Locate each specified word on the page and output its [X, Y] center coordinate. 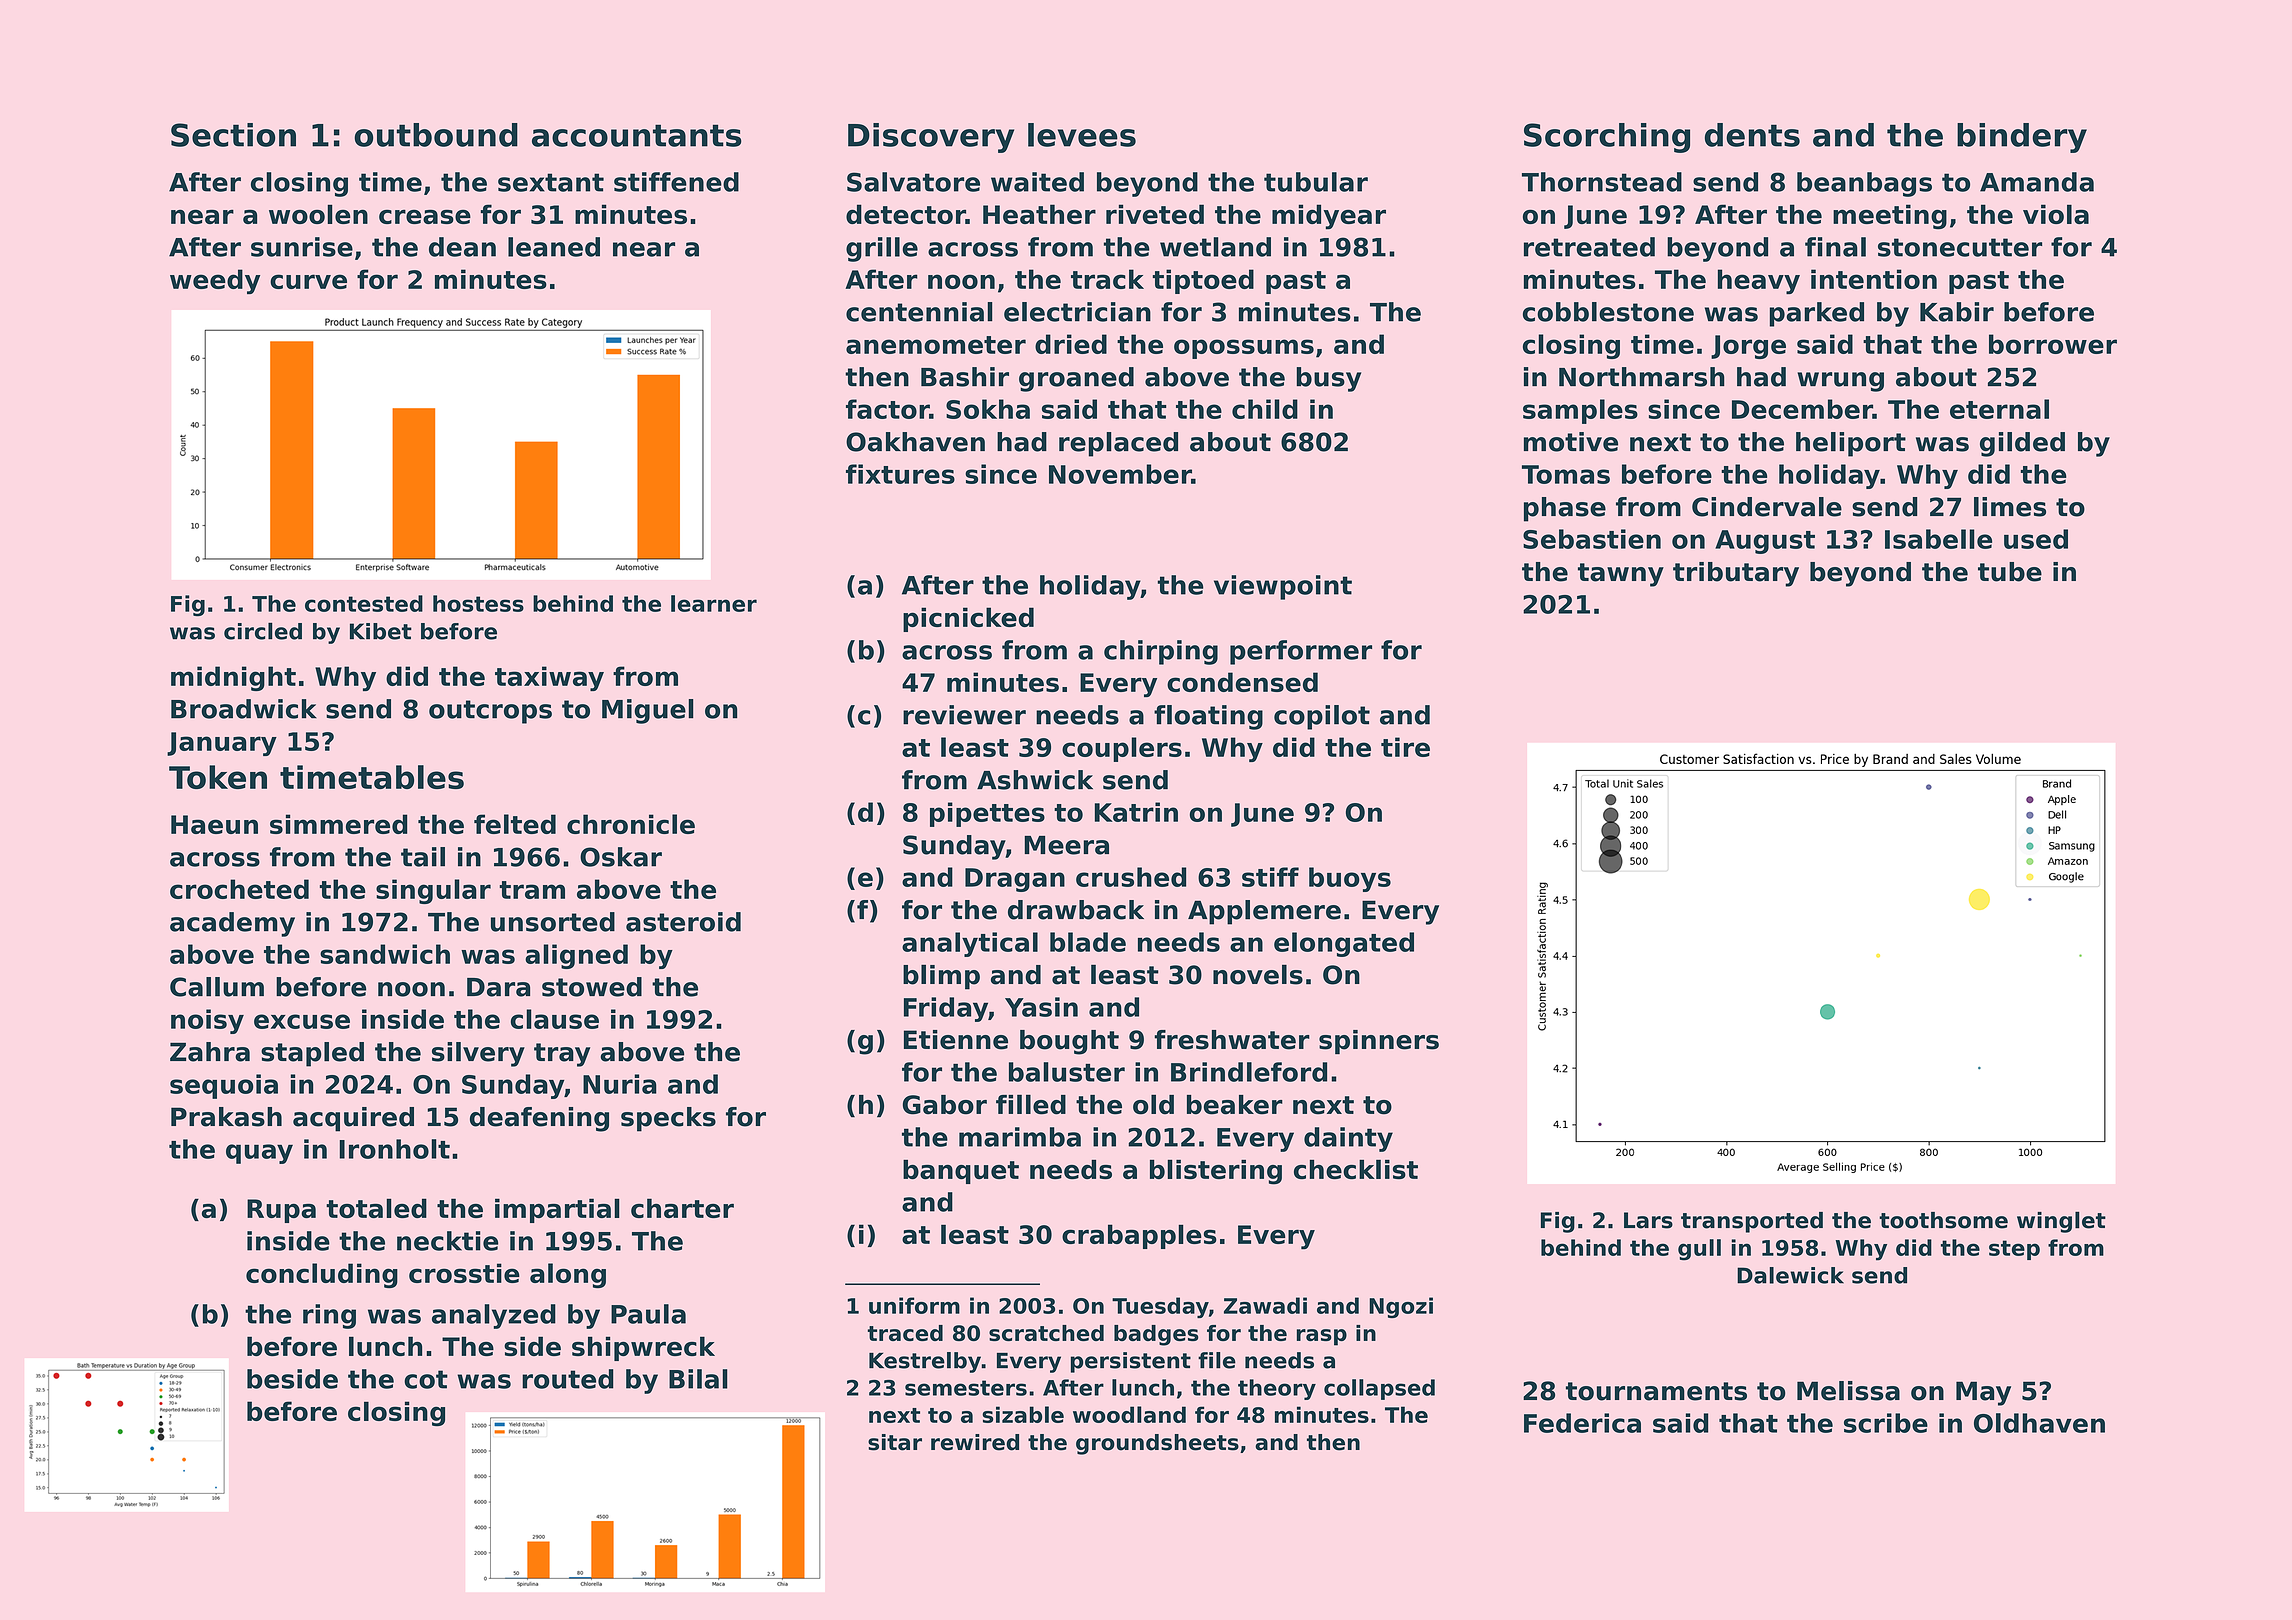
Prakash [226, 1117]
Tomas [1566, 474]
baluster [1067, 1072]
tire [1405, 747]
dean [462, 247]
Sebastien [1592, 539]
